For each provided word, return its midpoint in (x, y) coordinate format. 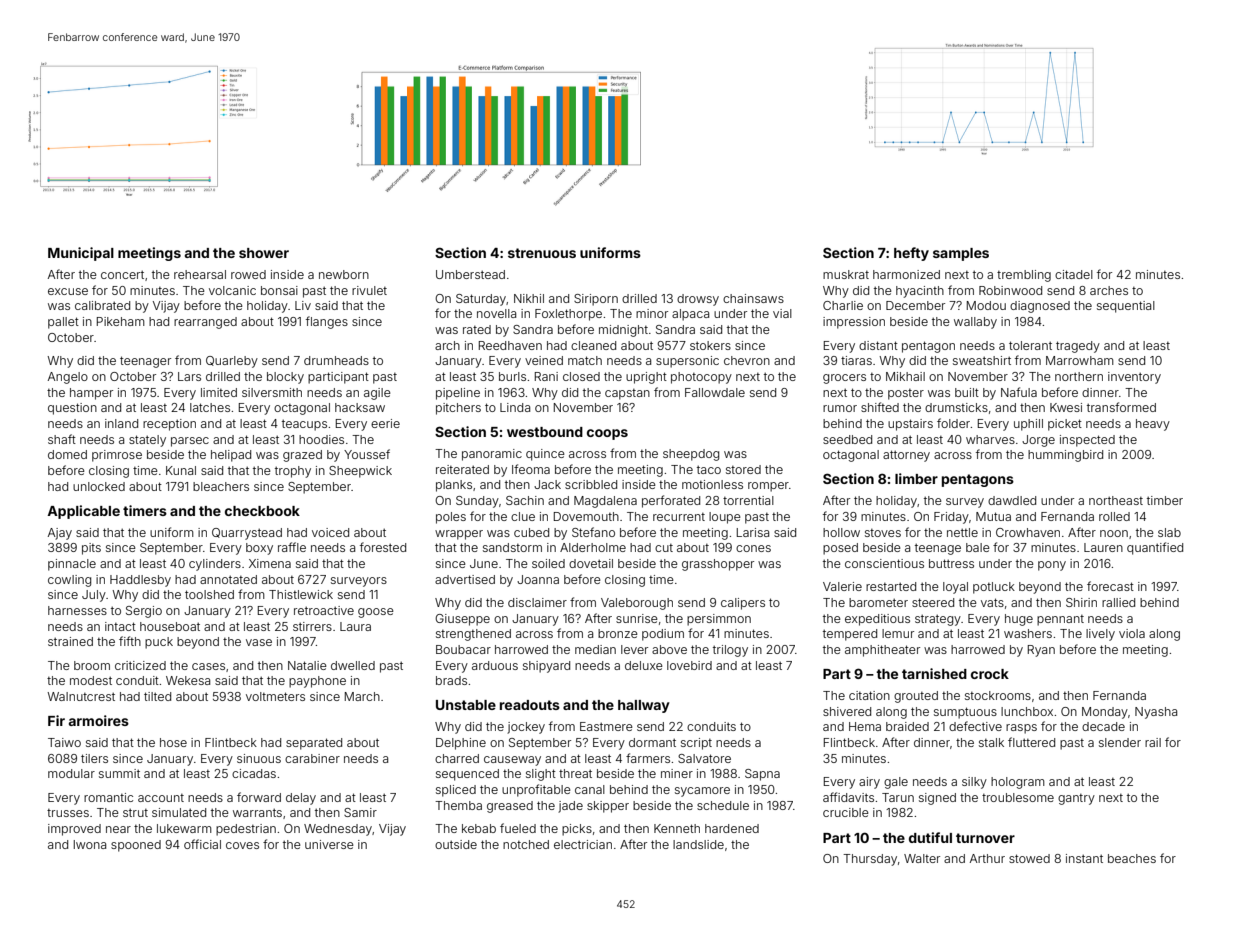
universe (329, 844)
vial (782, 313)
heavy (1153, 425)
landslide (698, 844)
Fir (56, 720)
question (72, 409)
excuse (68, 291)
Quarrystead (247, 534)
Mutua (993, 516)
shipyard (546, 667)
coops (607, 434)
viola (1132, 633)
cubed (531, 532)
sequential (1126, 307)
